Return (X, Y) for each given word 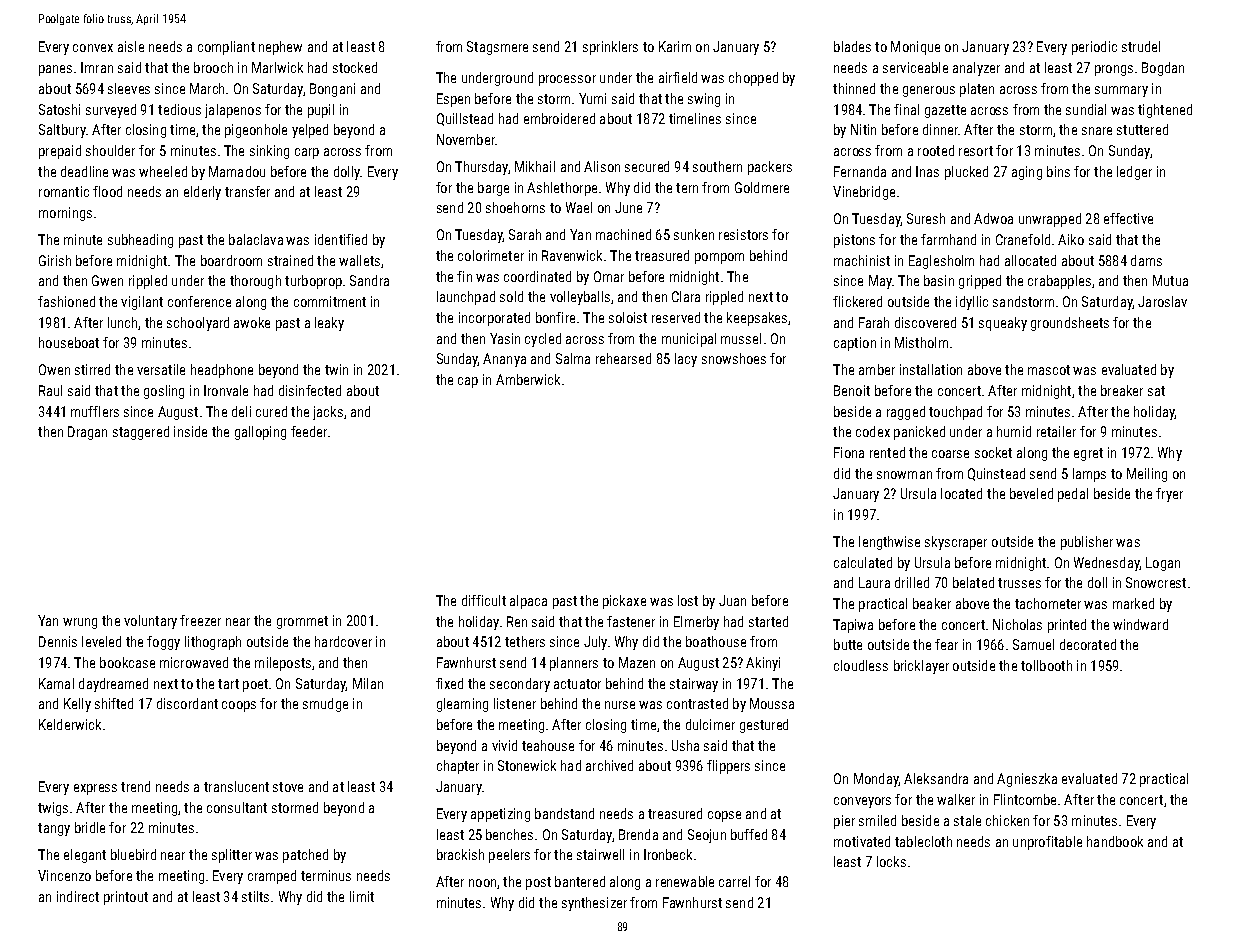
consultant (237, 807)
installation (931, 369)
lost (688, 600)
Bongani (332, 90)
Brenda (638, 834)
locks (891, 861)
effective (1128, 218)
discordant (187, 703)
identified (341, 239)
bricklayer (921, 667)
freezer (200, 620)
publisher (1087, 543)
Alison (602, 166)
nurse (620, 705)
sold (511, 296)
